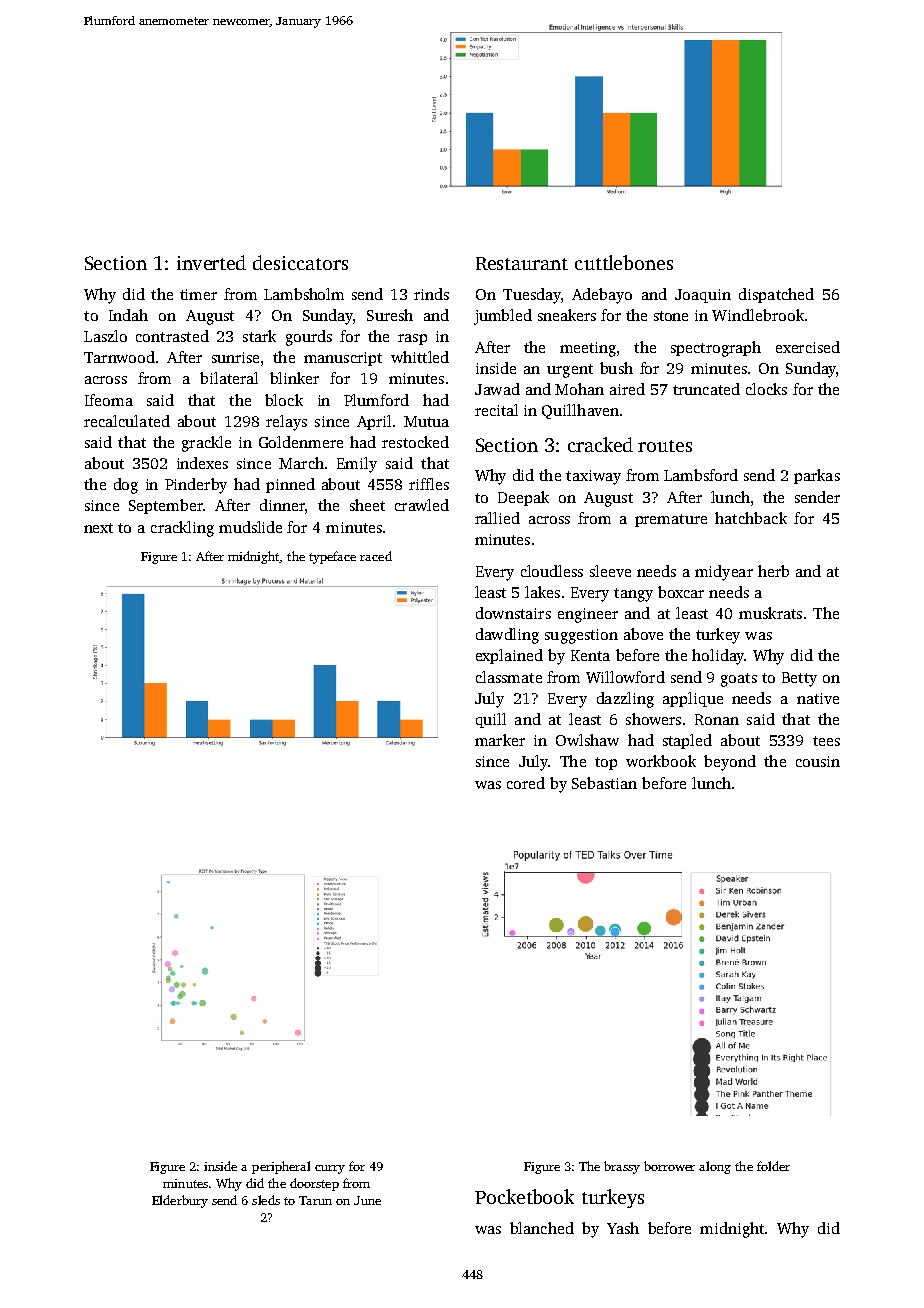  Describe the element at coordinates (526, 783) in the document. I see `cored` at that location.
